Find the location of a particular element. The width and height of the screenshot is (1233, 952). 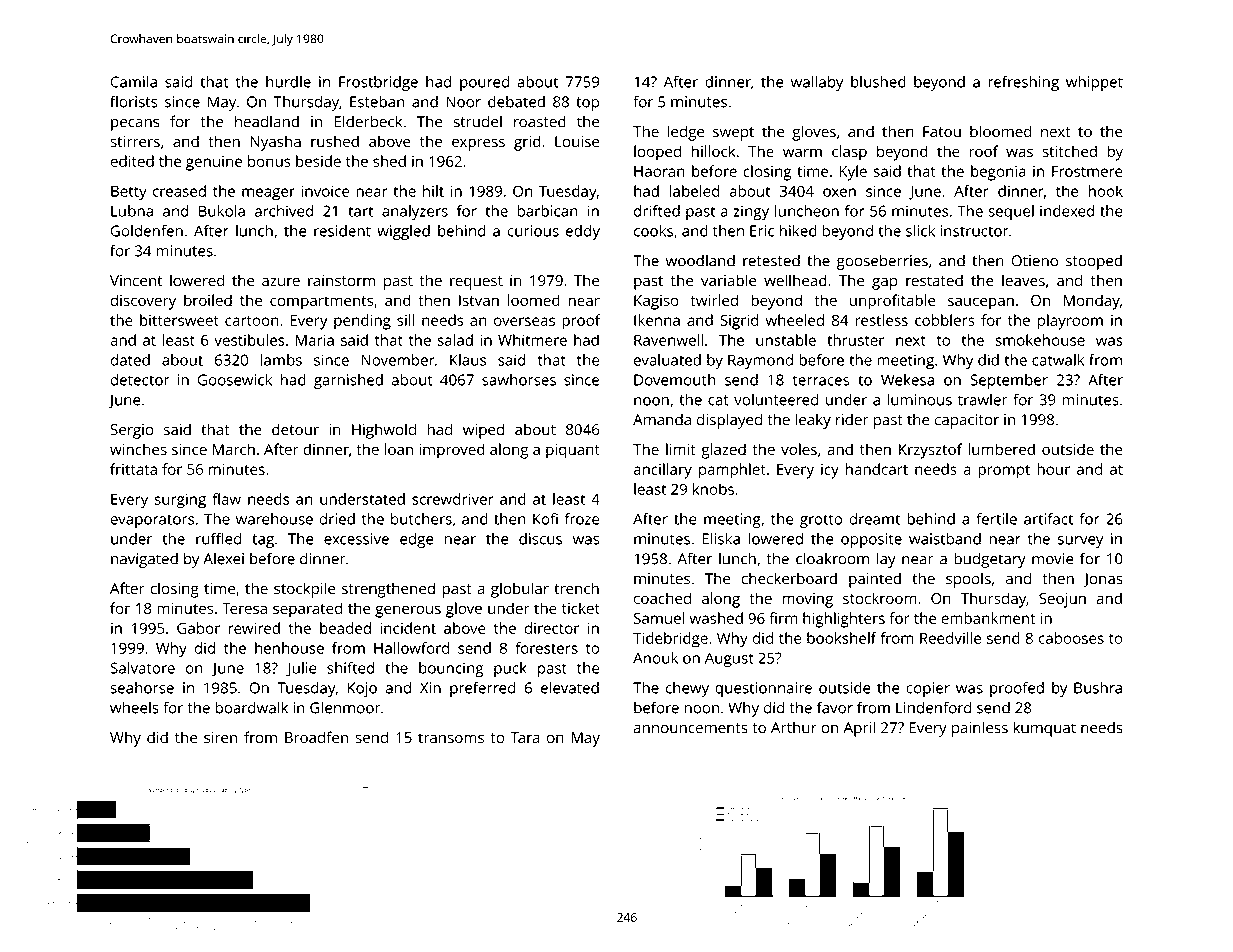

stirrers is located at coordinates (135, 142).
